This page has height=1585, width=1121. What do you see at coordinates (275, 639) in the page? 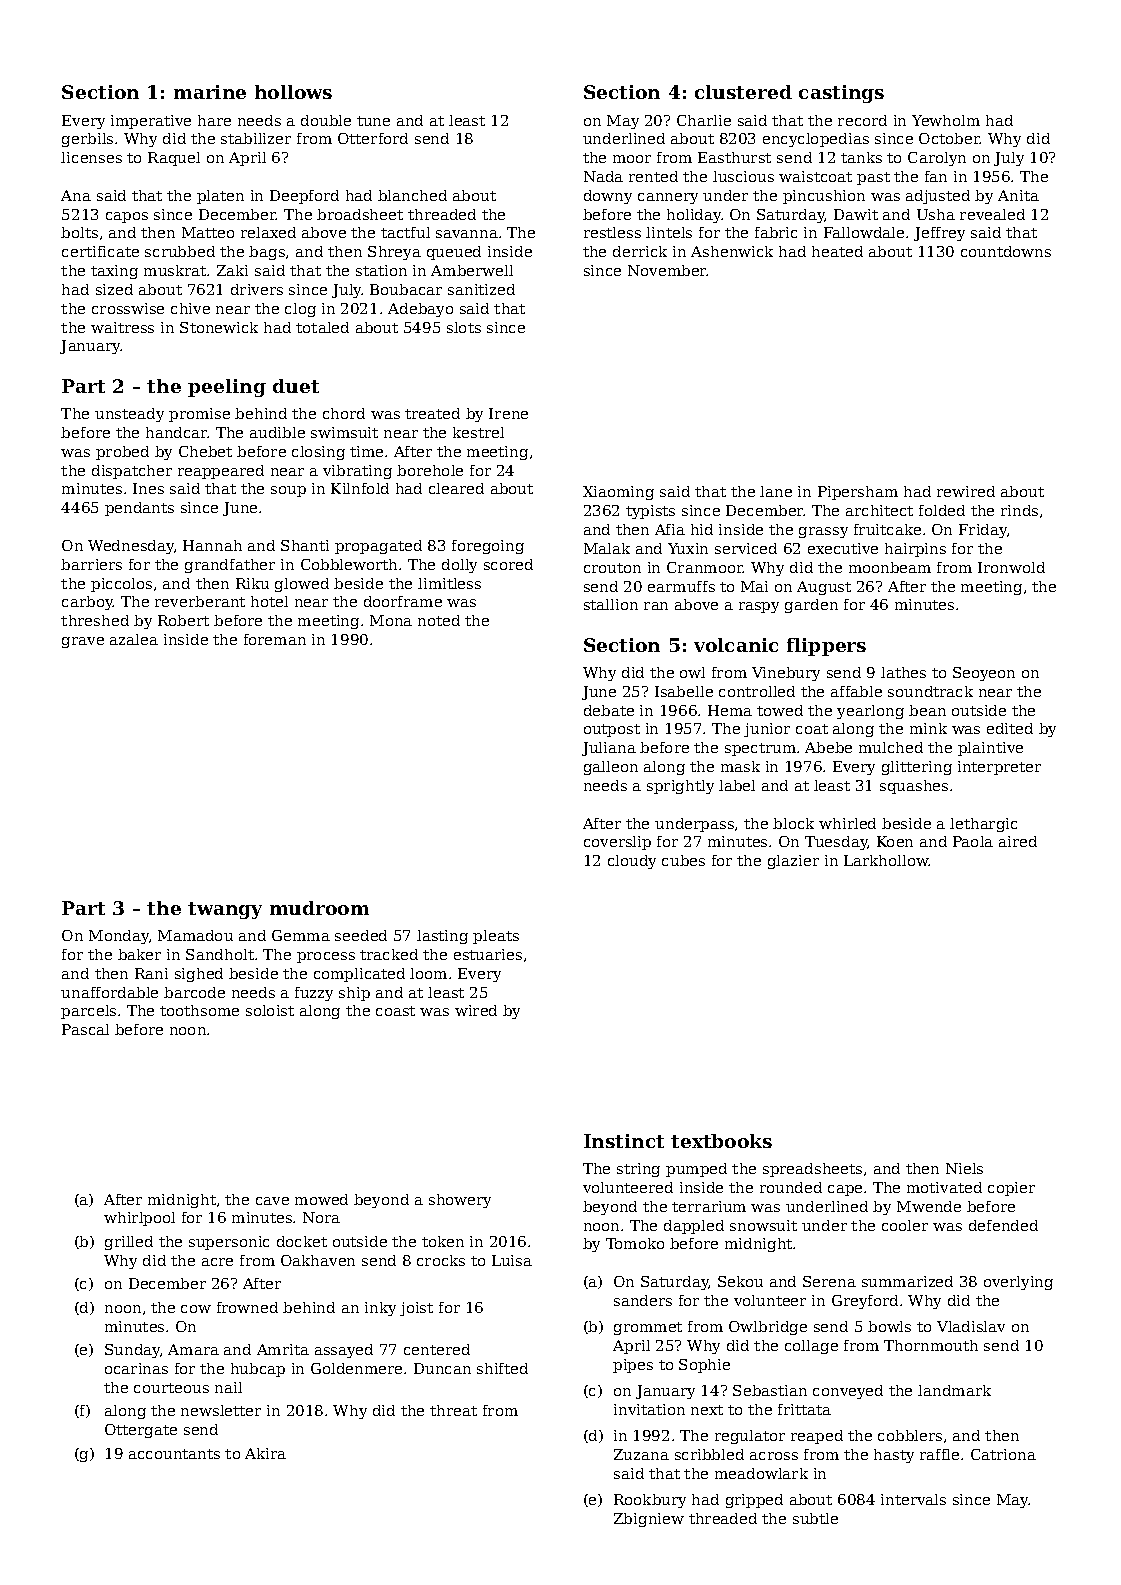
I see `foreman` at bounding box center [275, 639].
